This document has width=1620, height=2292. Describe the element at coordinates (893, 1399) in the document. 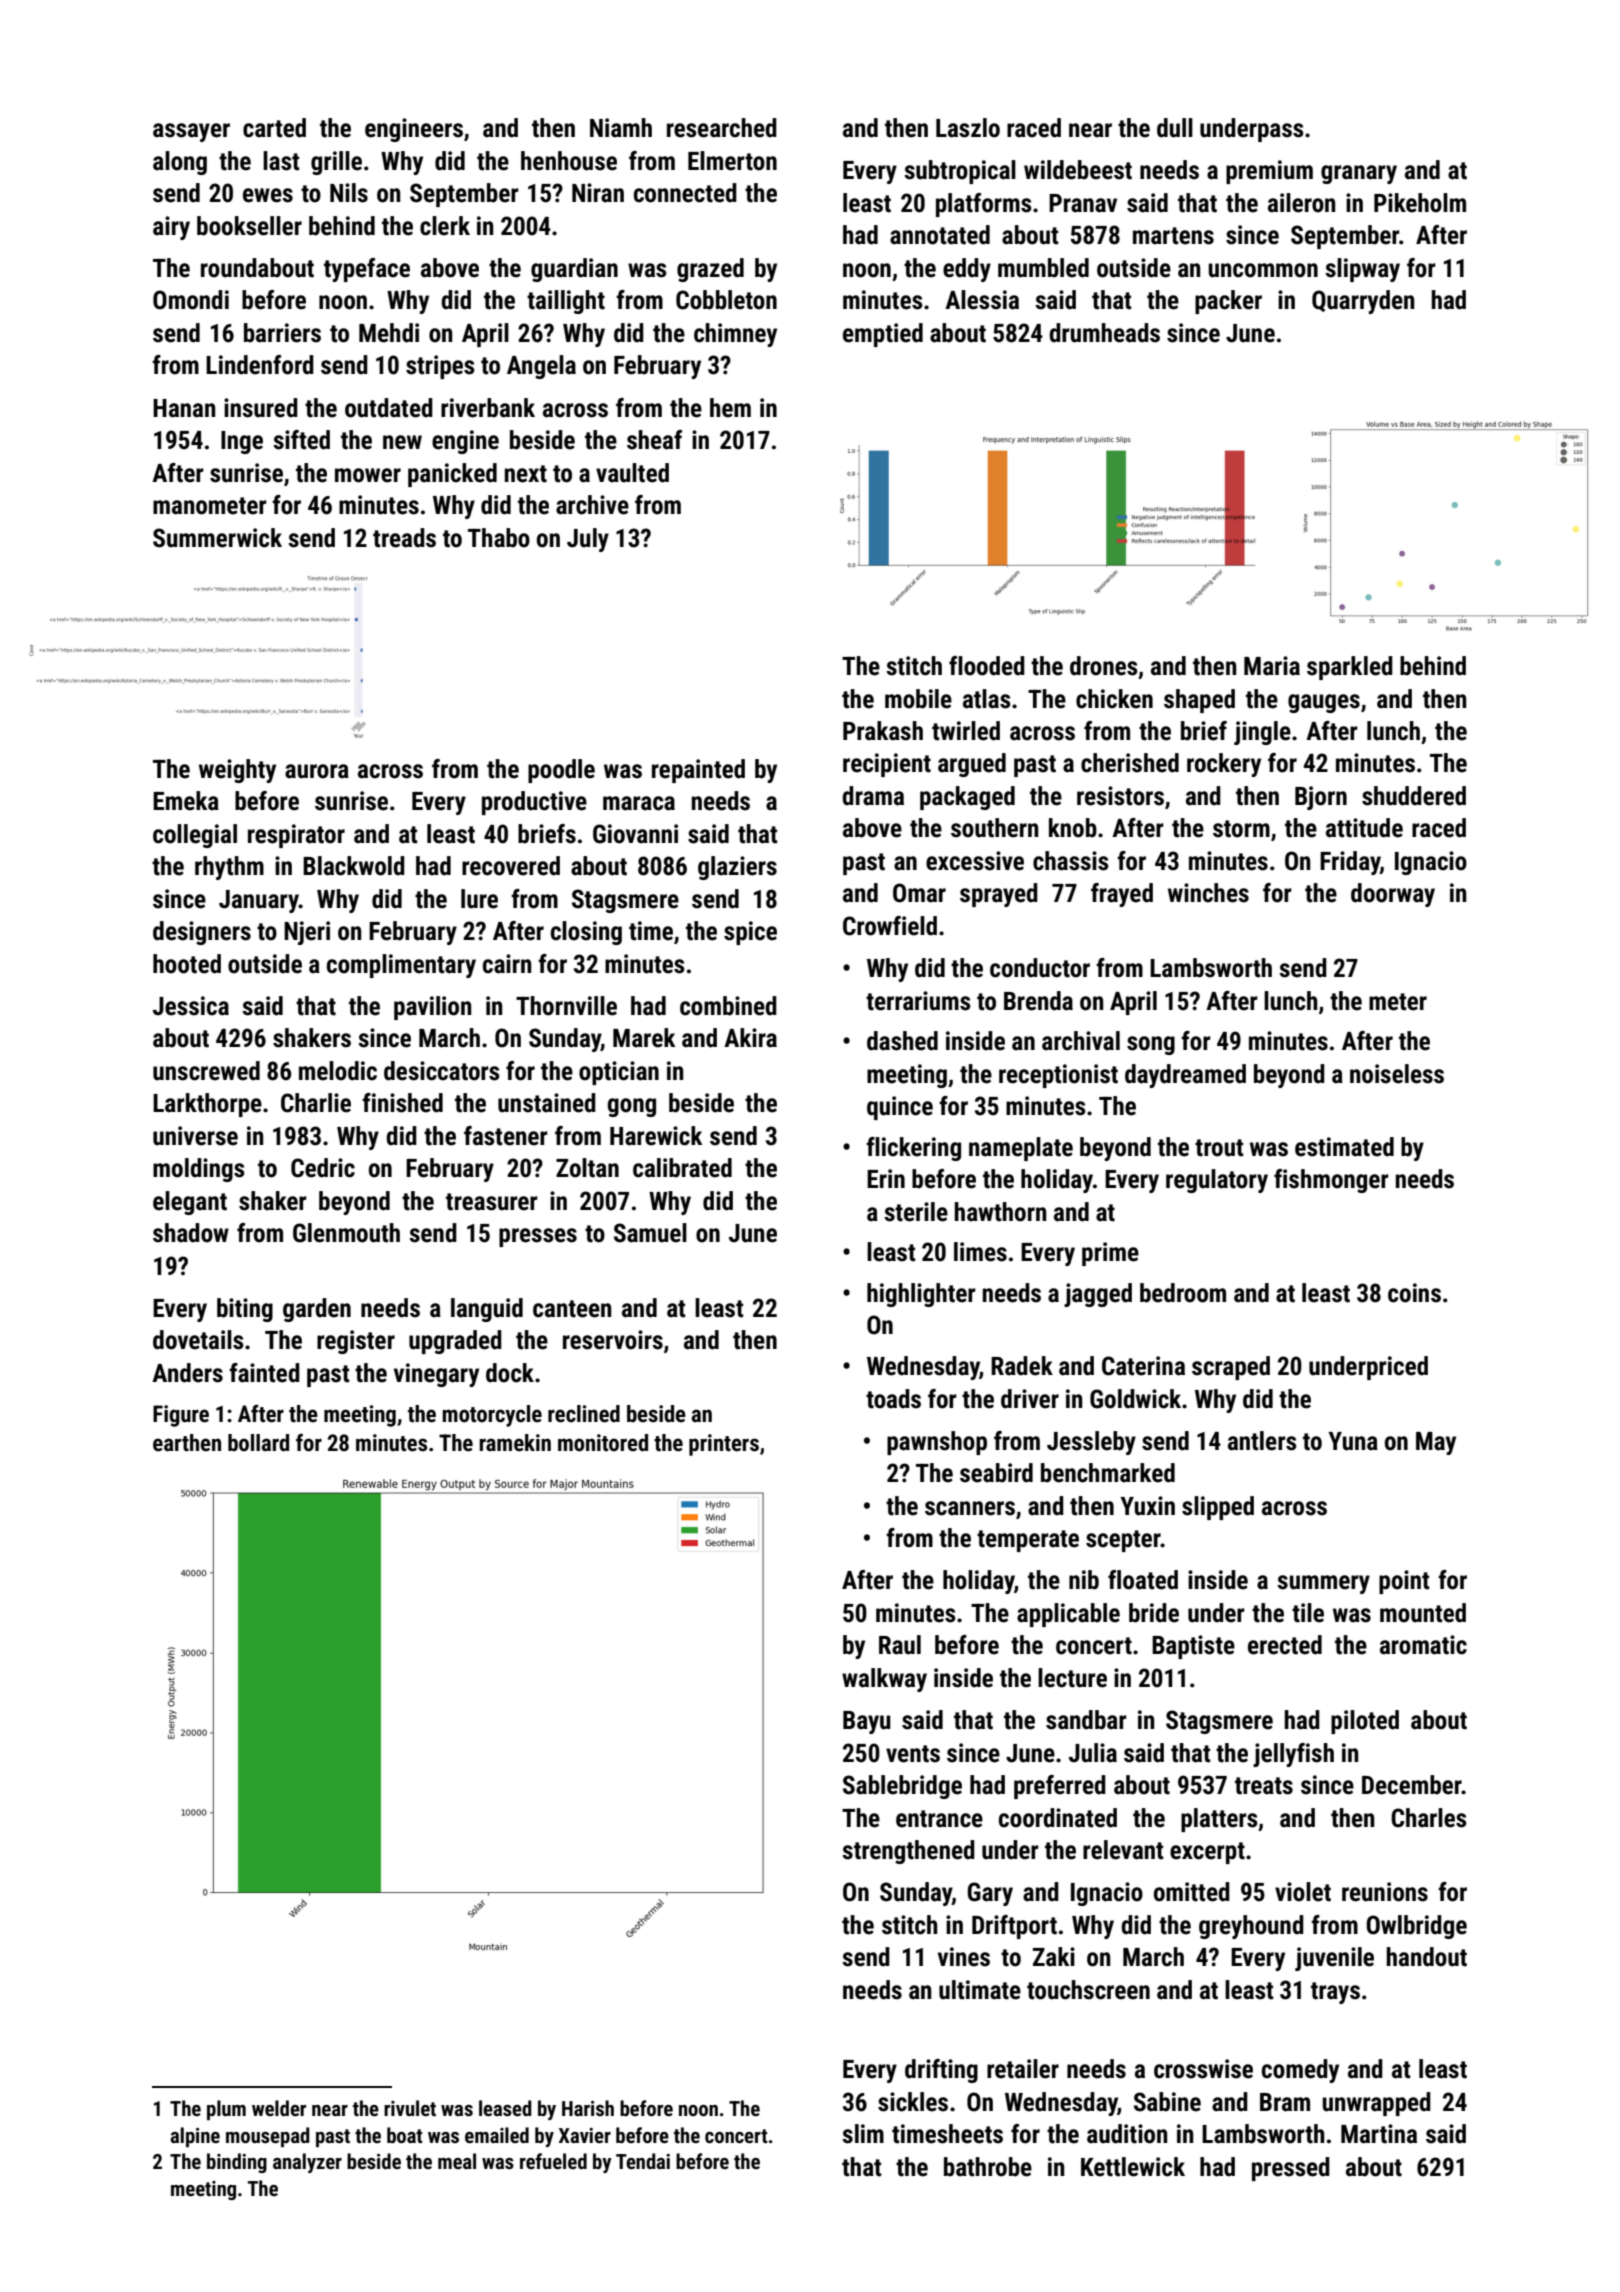

I see `toads` at that location.
